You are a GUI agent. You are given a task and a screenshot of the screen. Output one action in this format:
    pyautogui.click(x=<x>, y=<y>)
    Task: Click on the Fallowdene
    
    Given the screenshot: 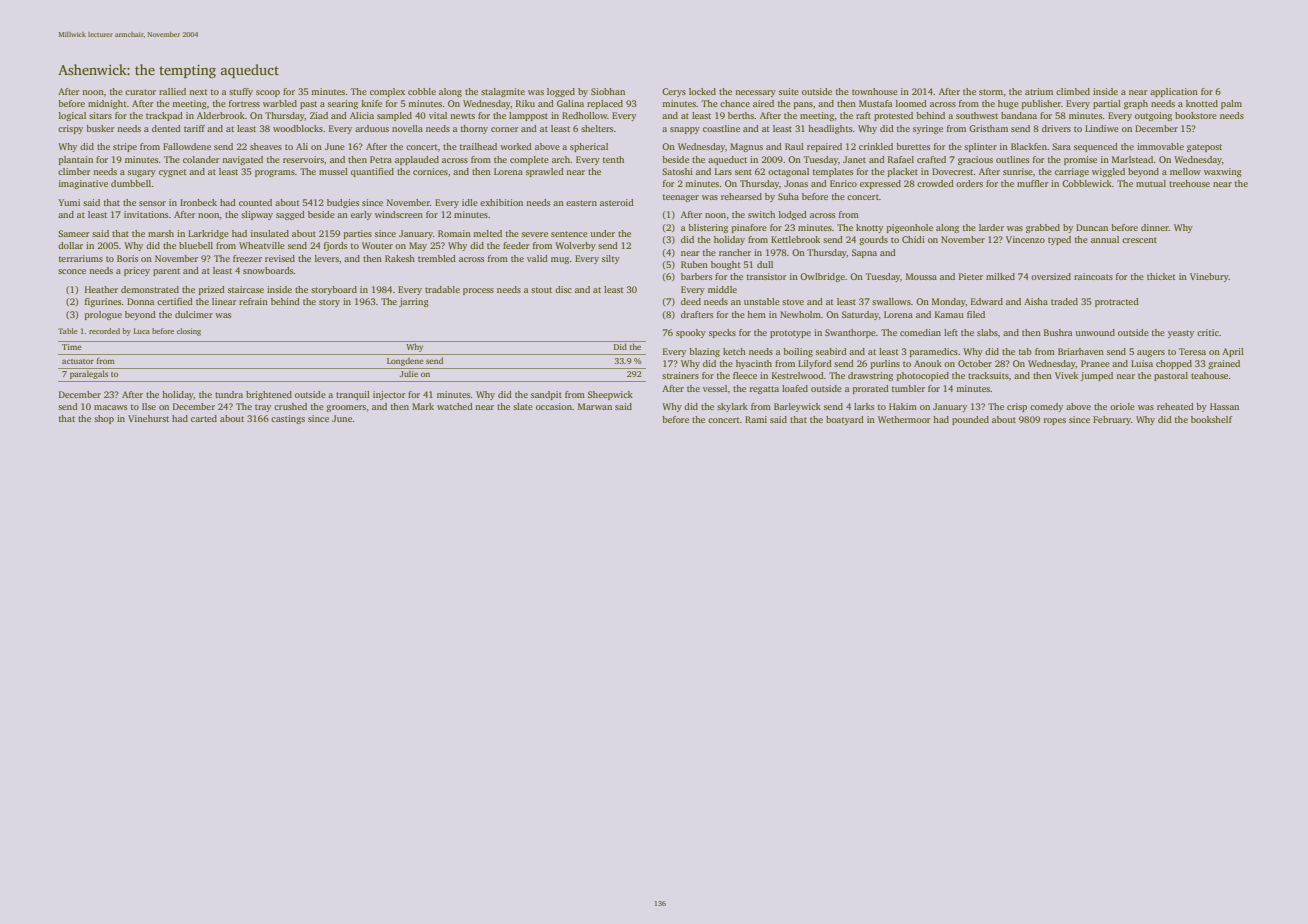 What is the action you would take?
    pyautogui.click(x=187, y=146)
